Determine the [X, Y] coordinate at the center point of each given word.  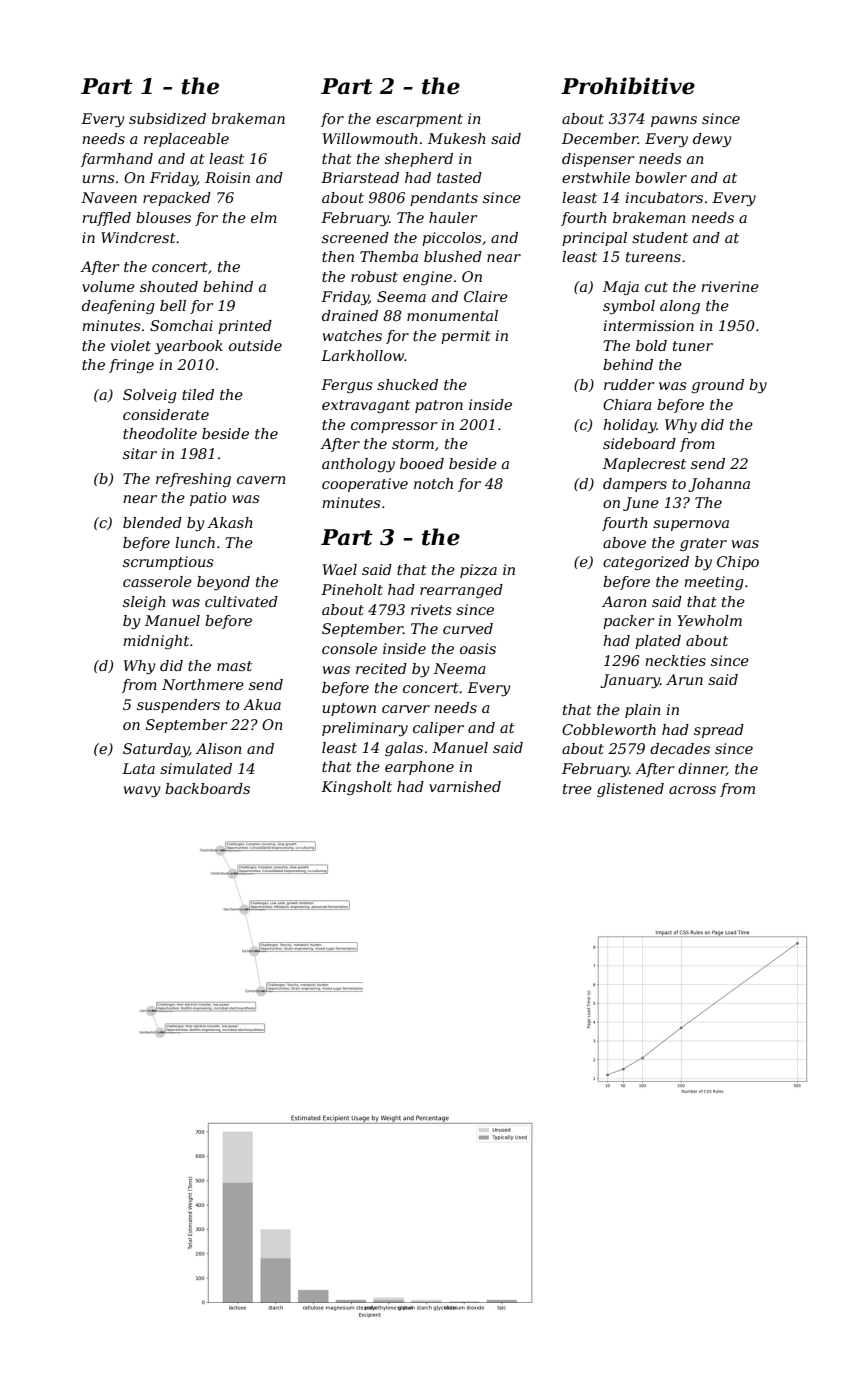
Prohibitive [628, 86]
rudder [629, 384]
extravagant [366, 406]
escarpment [419, 120]
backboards [207, 788]
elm [264, 217]
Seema [401, 296]
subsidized [167, 119]
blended [152, 522]
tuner [693, 346]
